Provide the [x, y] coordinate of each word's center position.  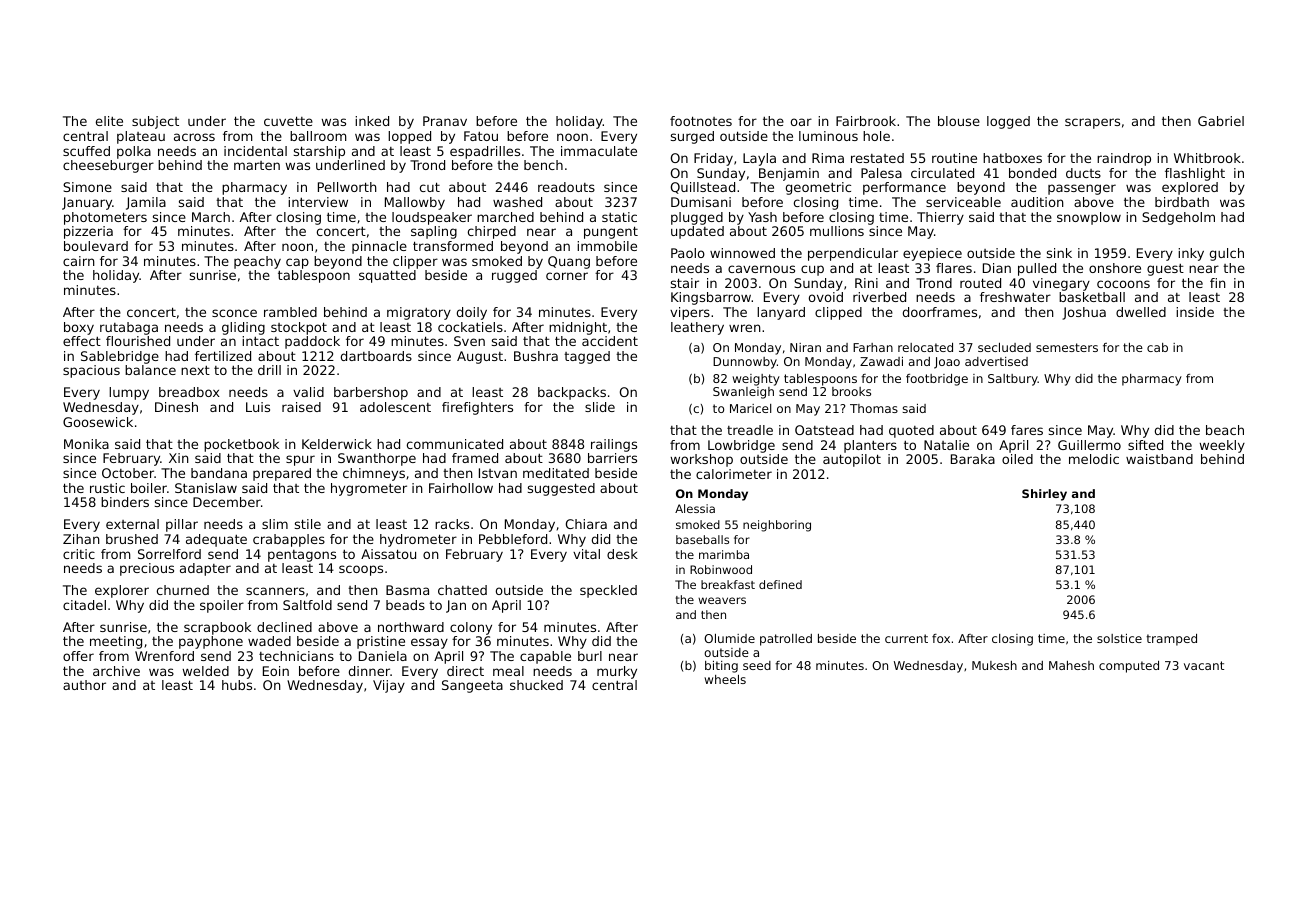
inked [372, 121]
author [84, 685]
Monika [86, 444]
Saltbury [1013, 380]
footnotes [701, 121]
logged [1008, 122]
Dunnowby [745, 363]
